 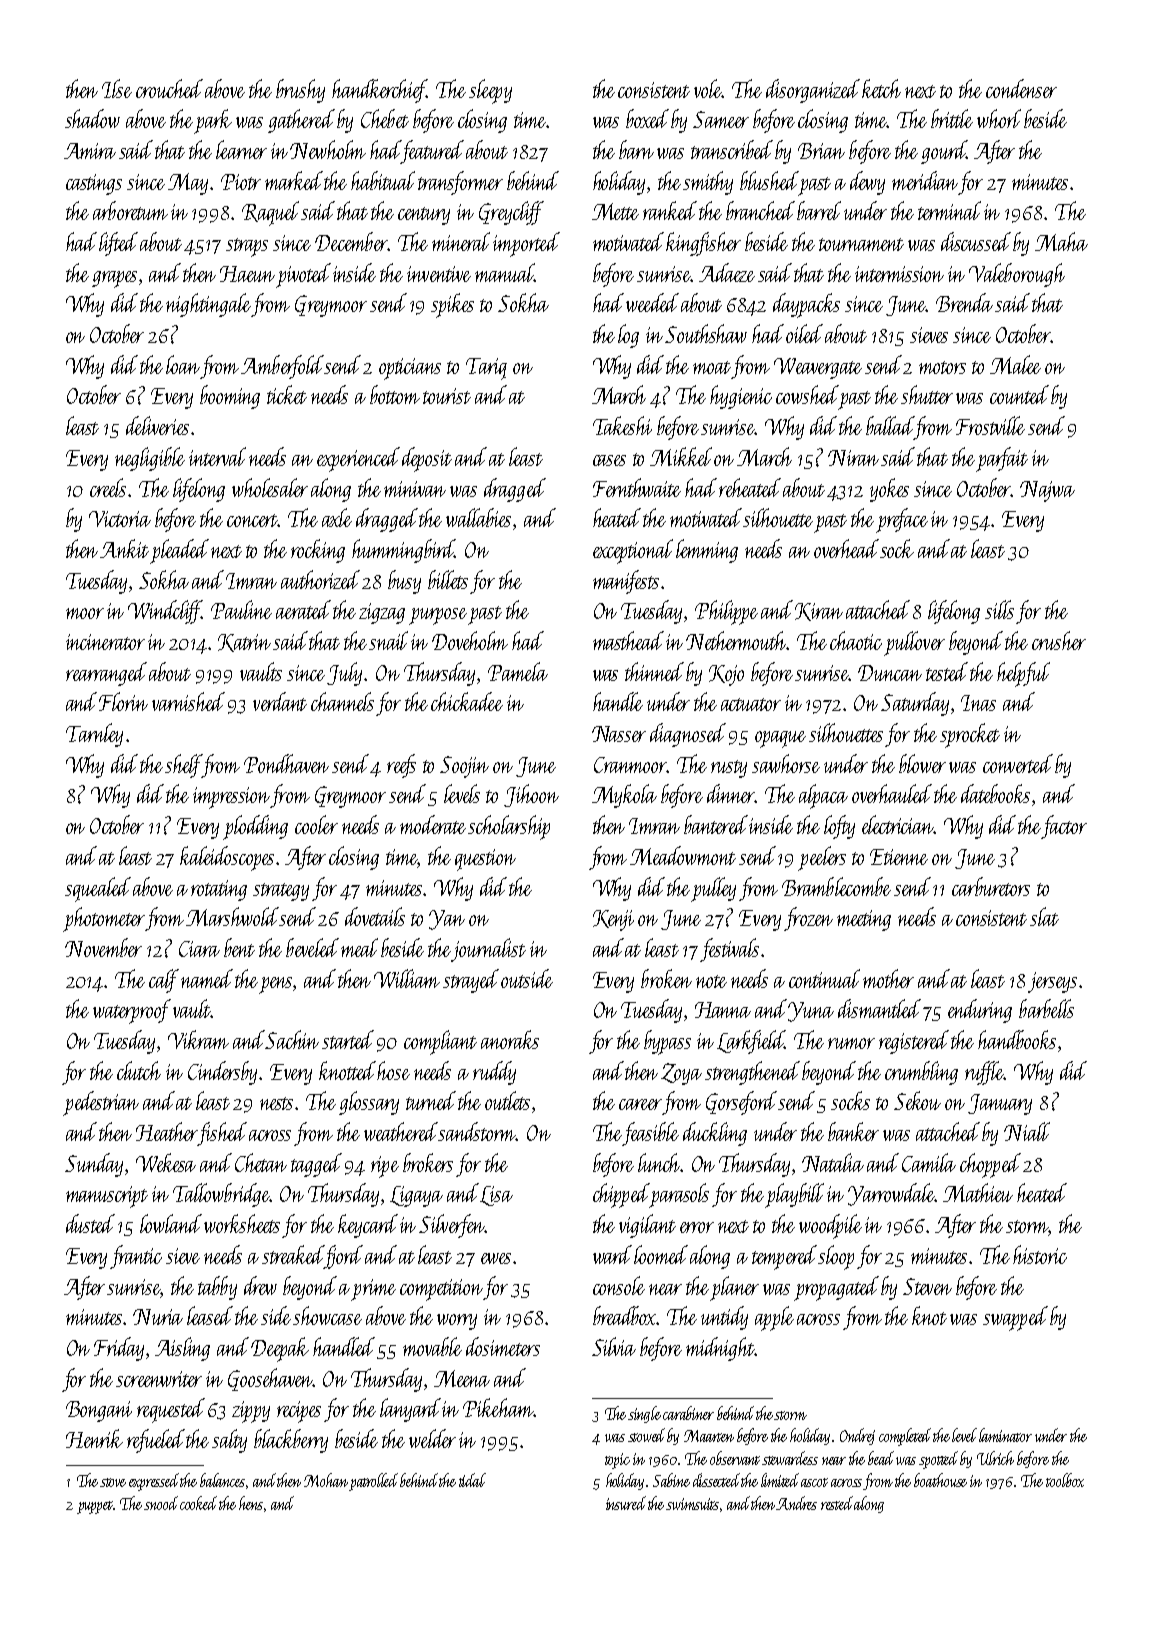 What do you see at coordinates (280, 701) in the screenshot?
I see `verdant` at bounding box center [280, 701].
